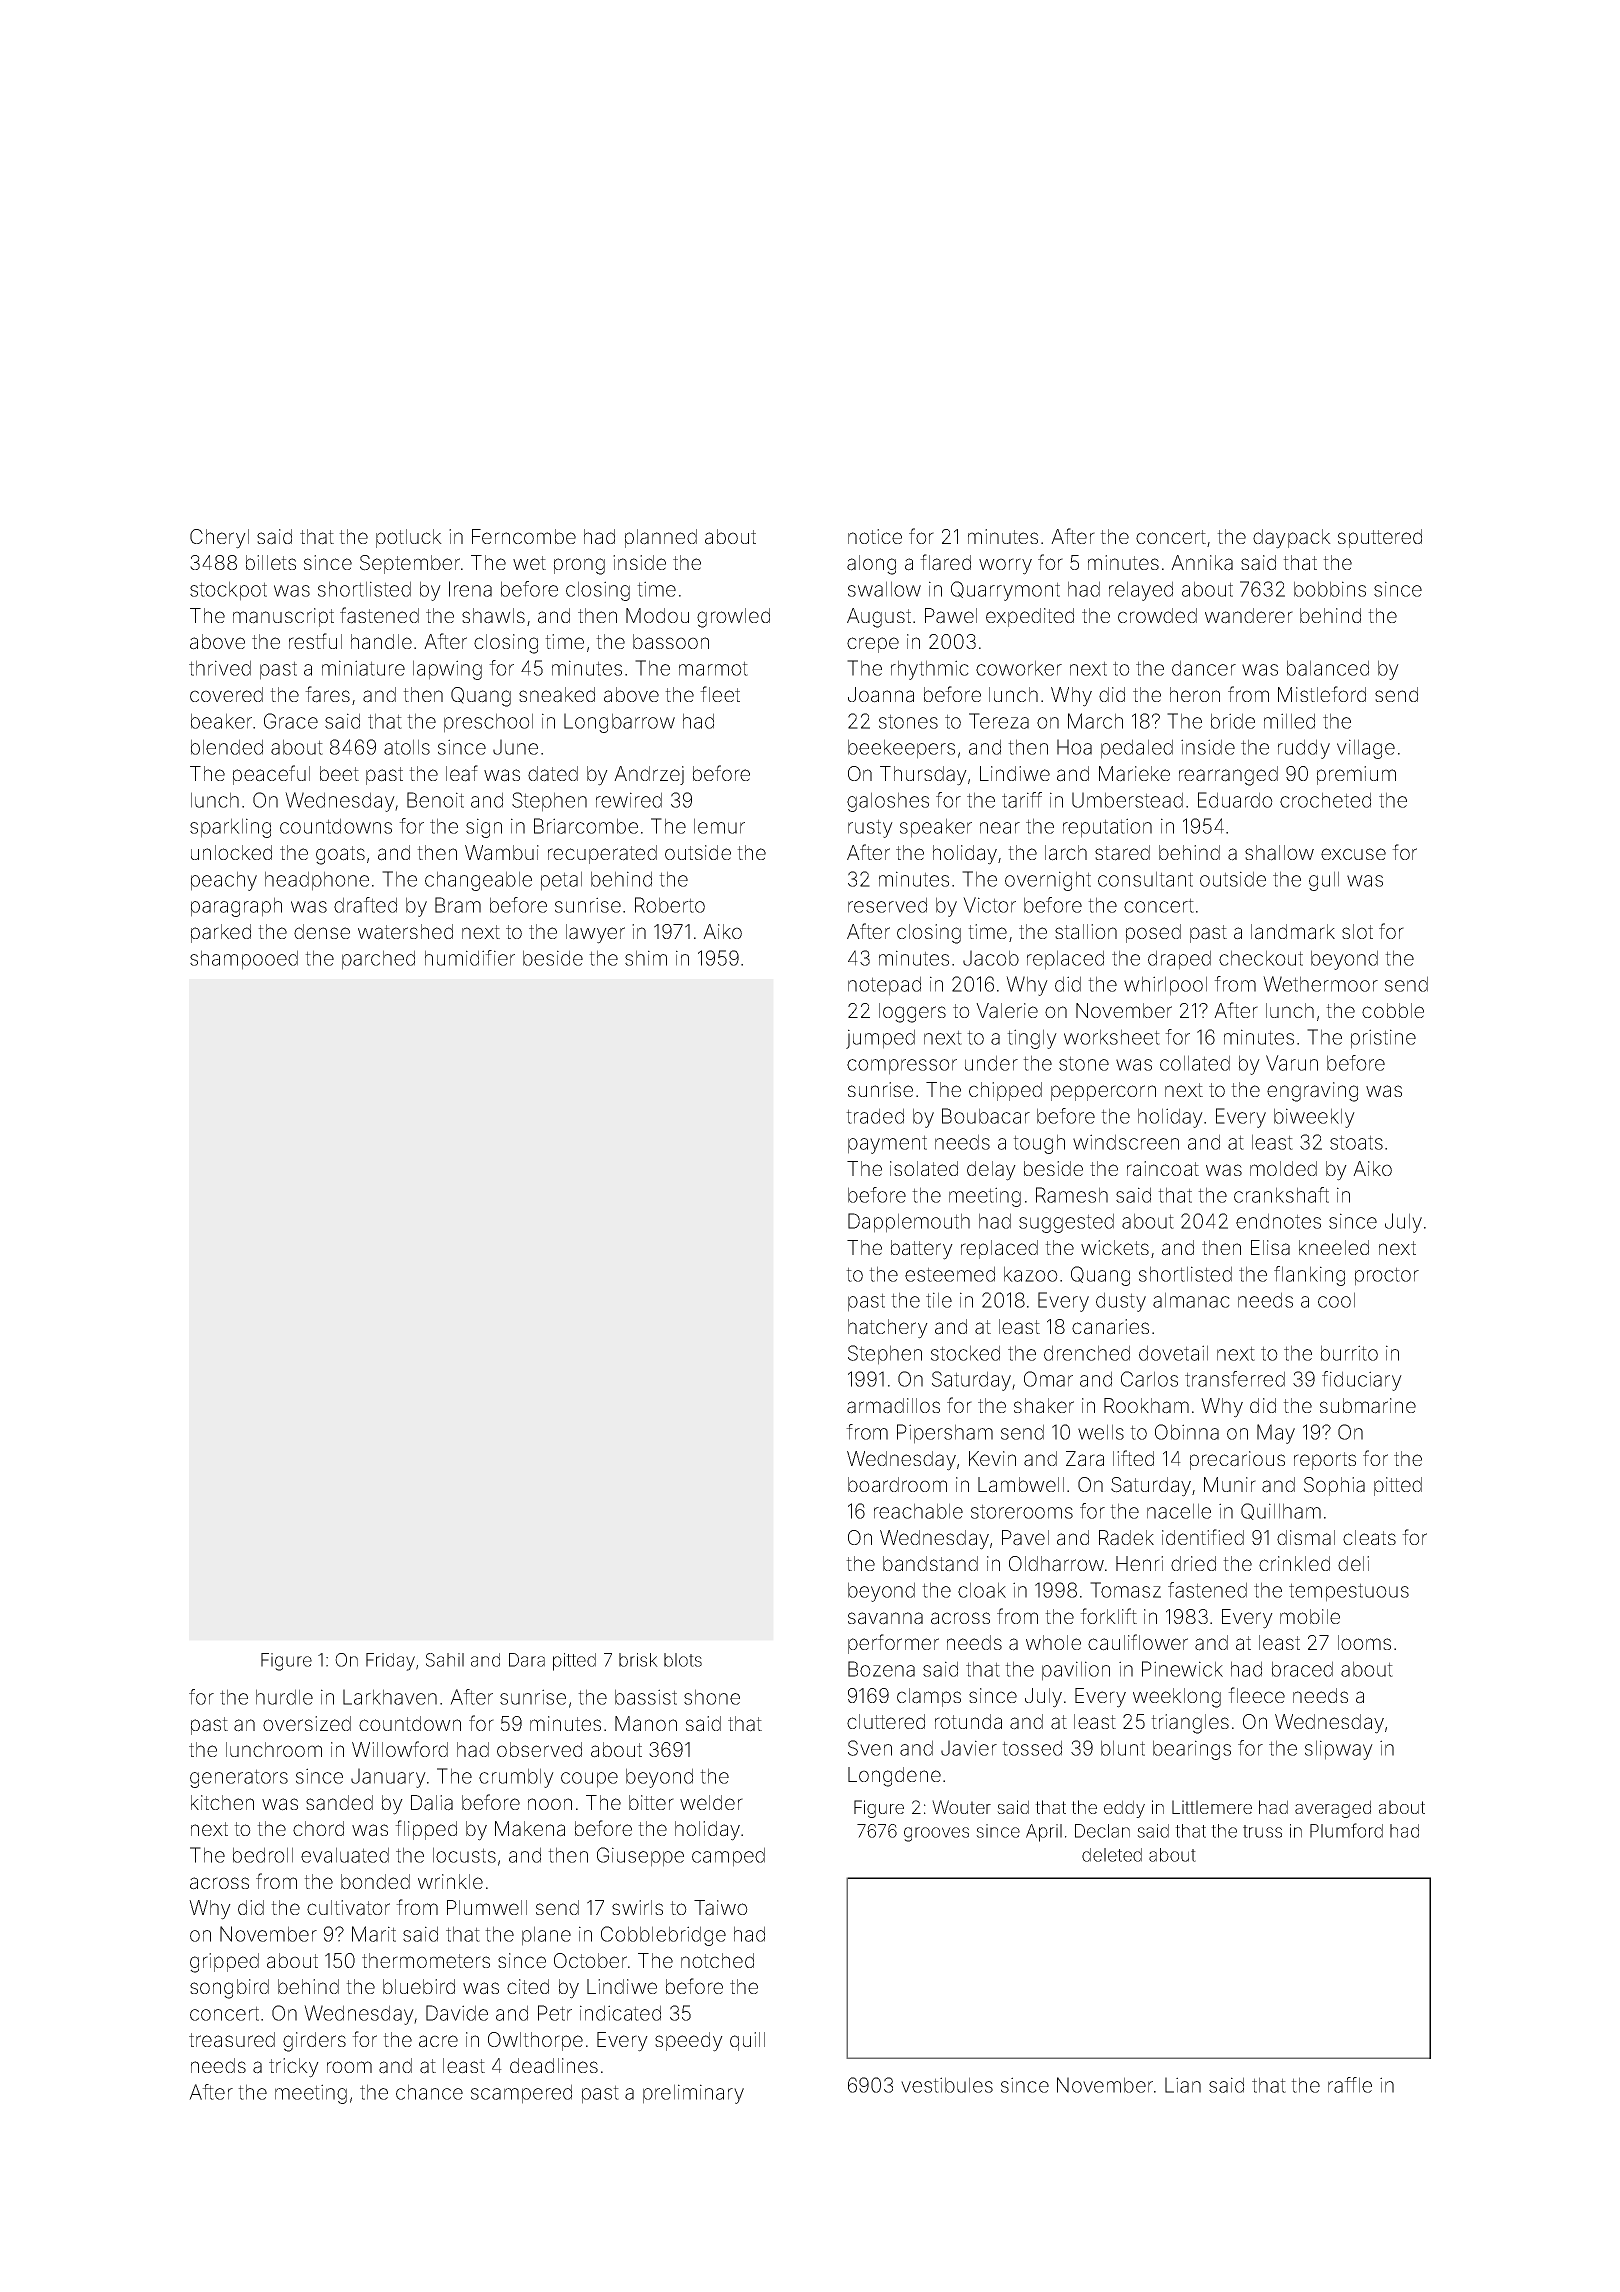 The image size is (1620, 2292). I want to click on observed, so click(539, 1749).
